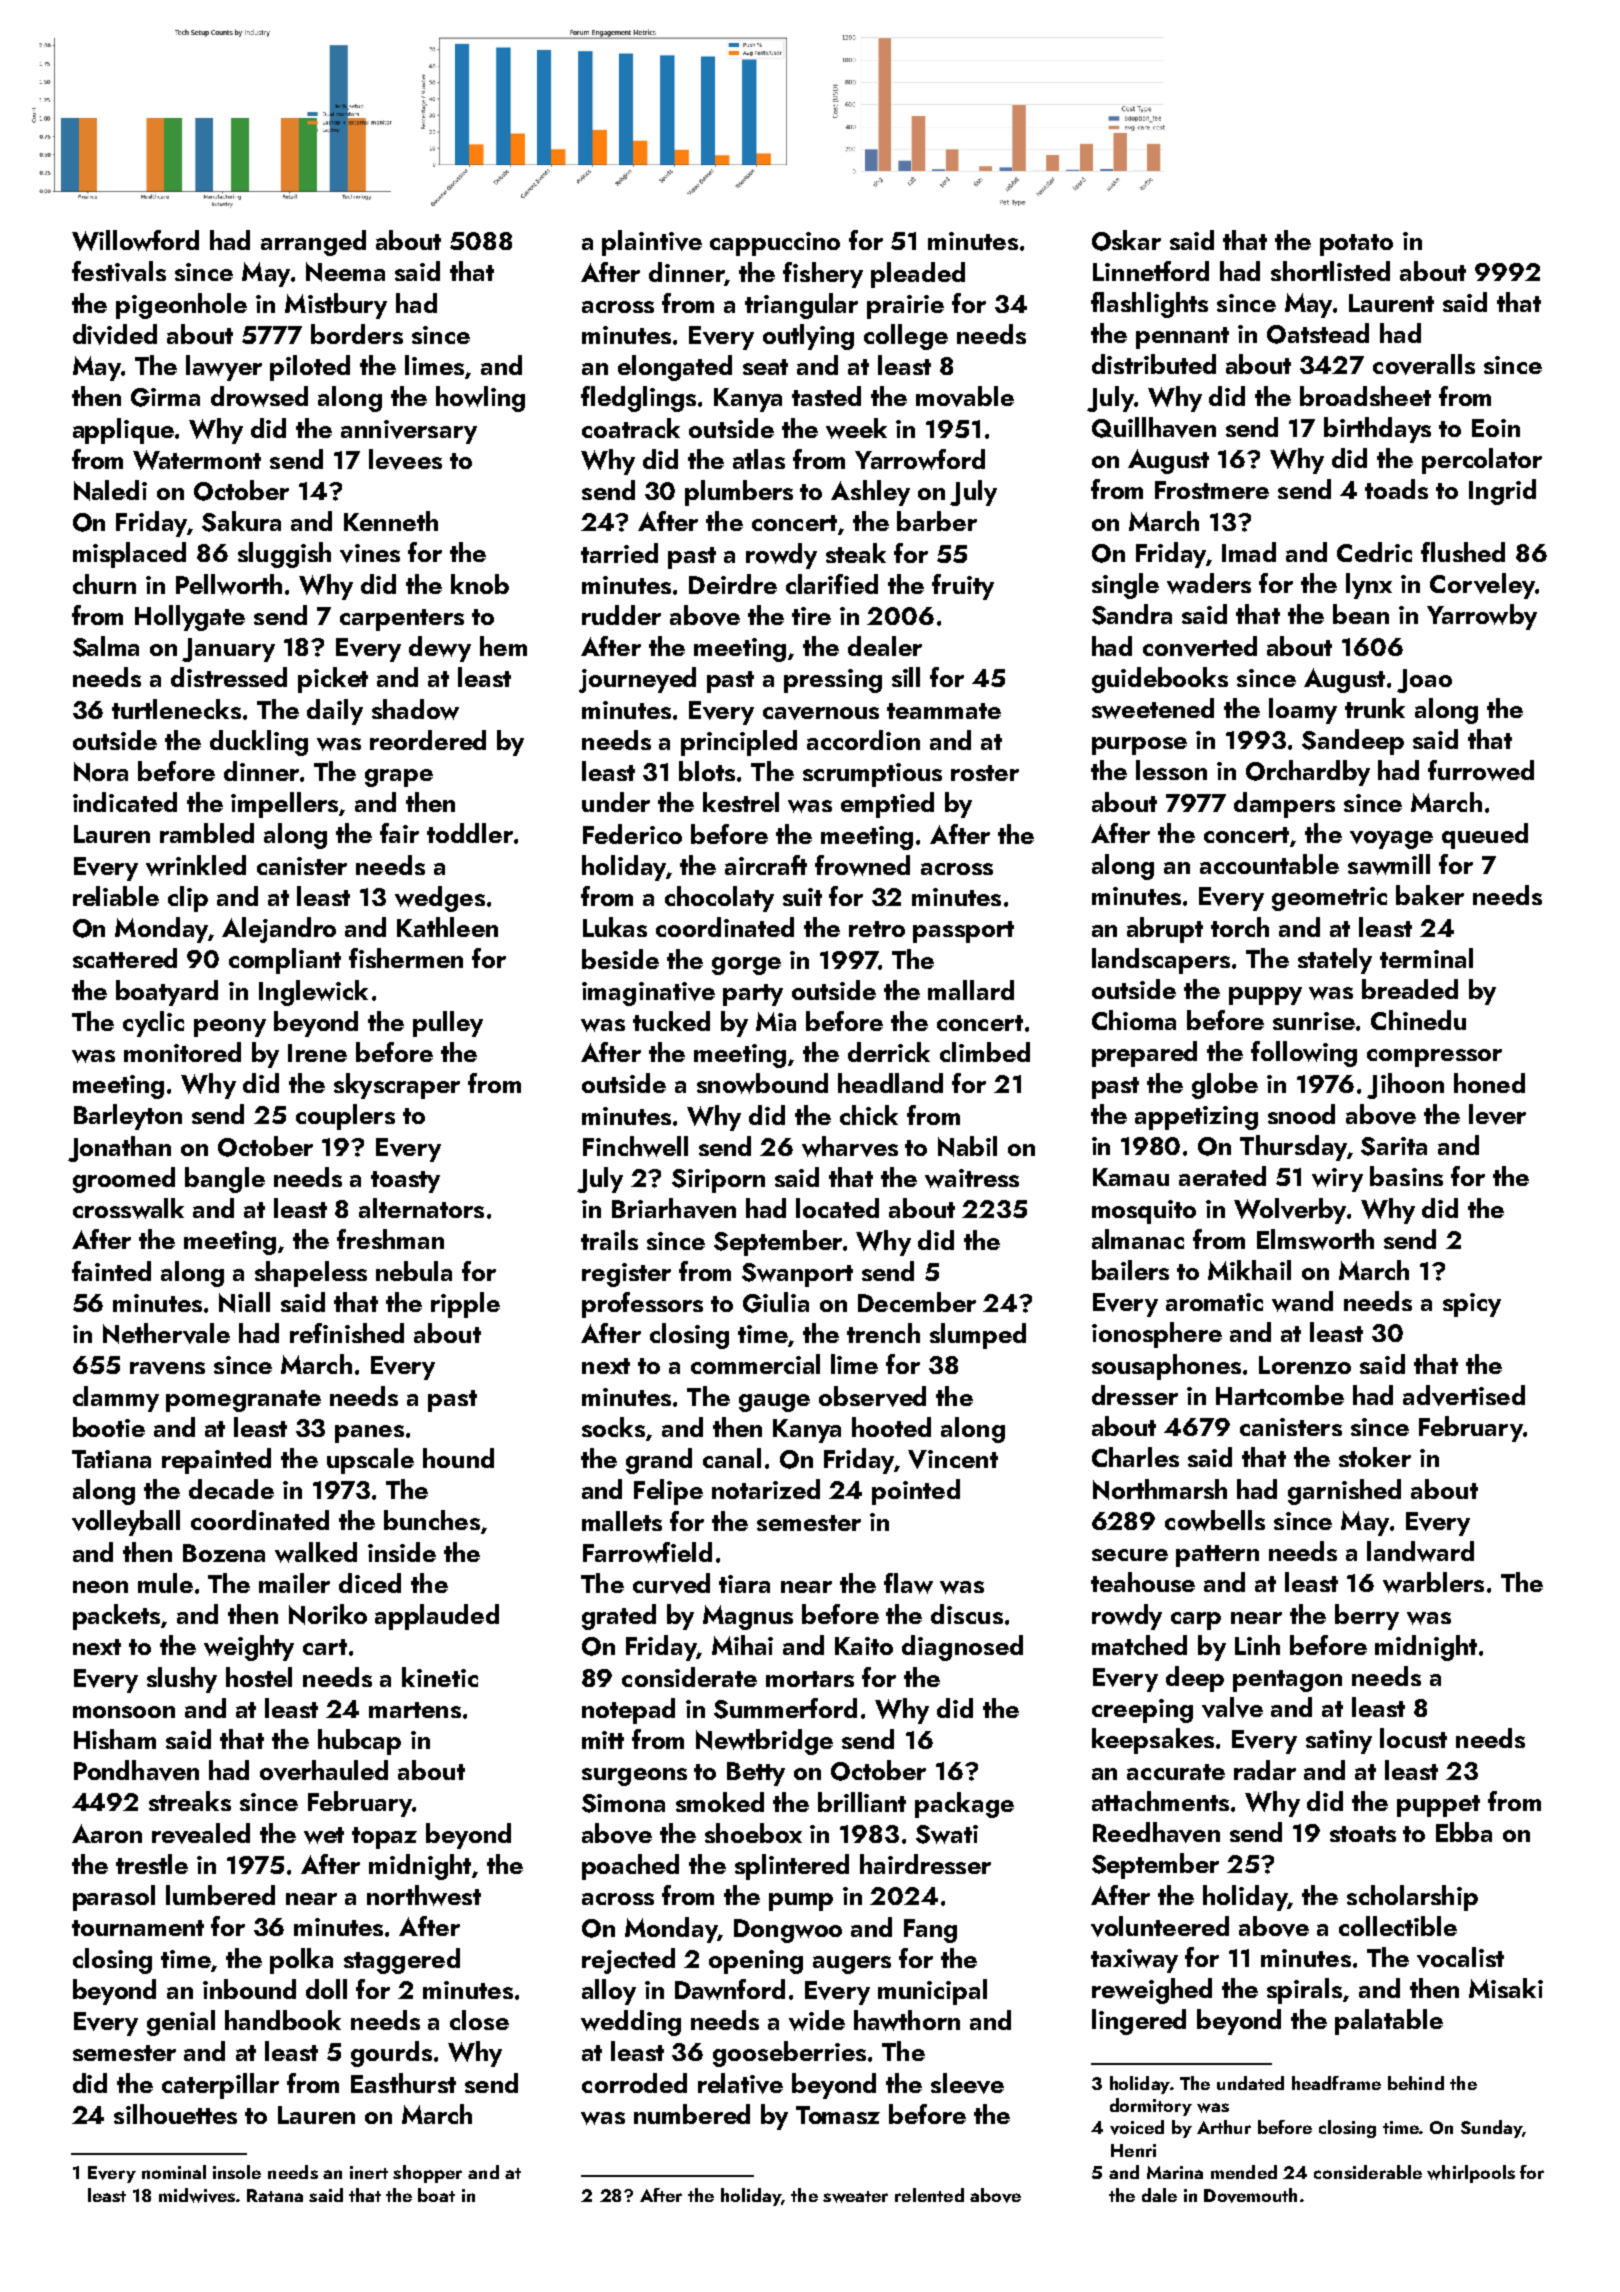 The height and width of the document is (2292, 1620). I want to click on Sakura, so click(241, 521).
